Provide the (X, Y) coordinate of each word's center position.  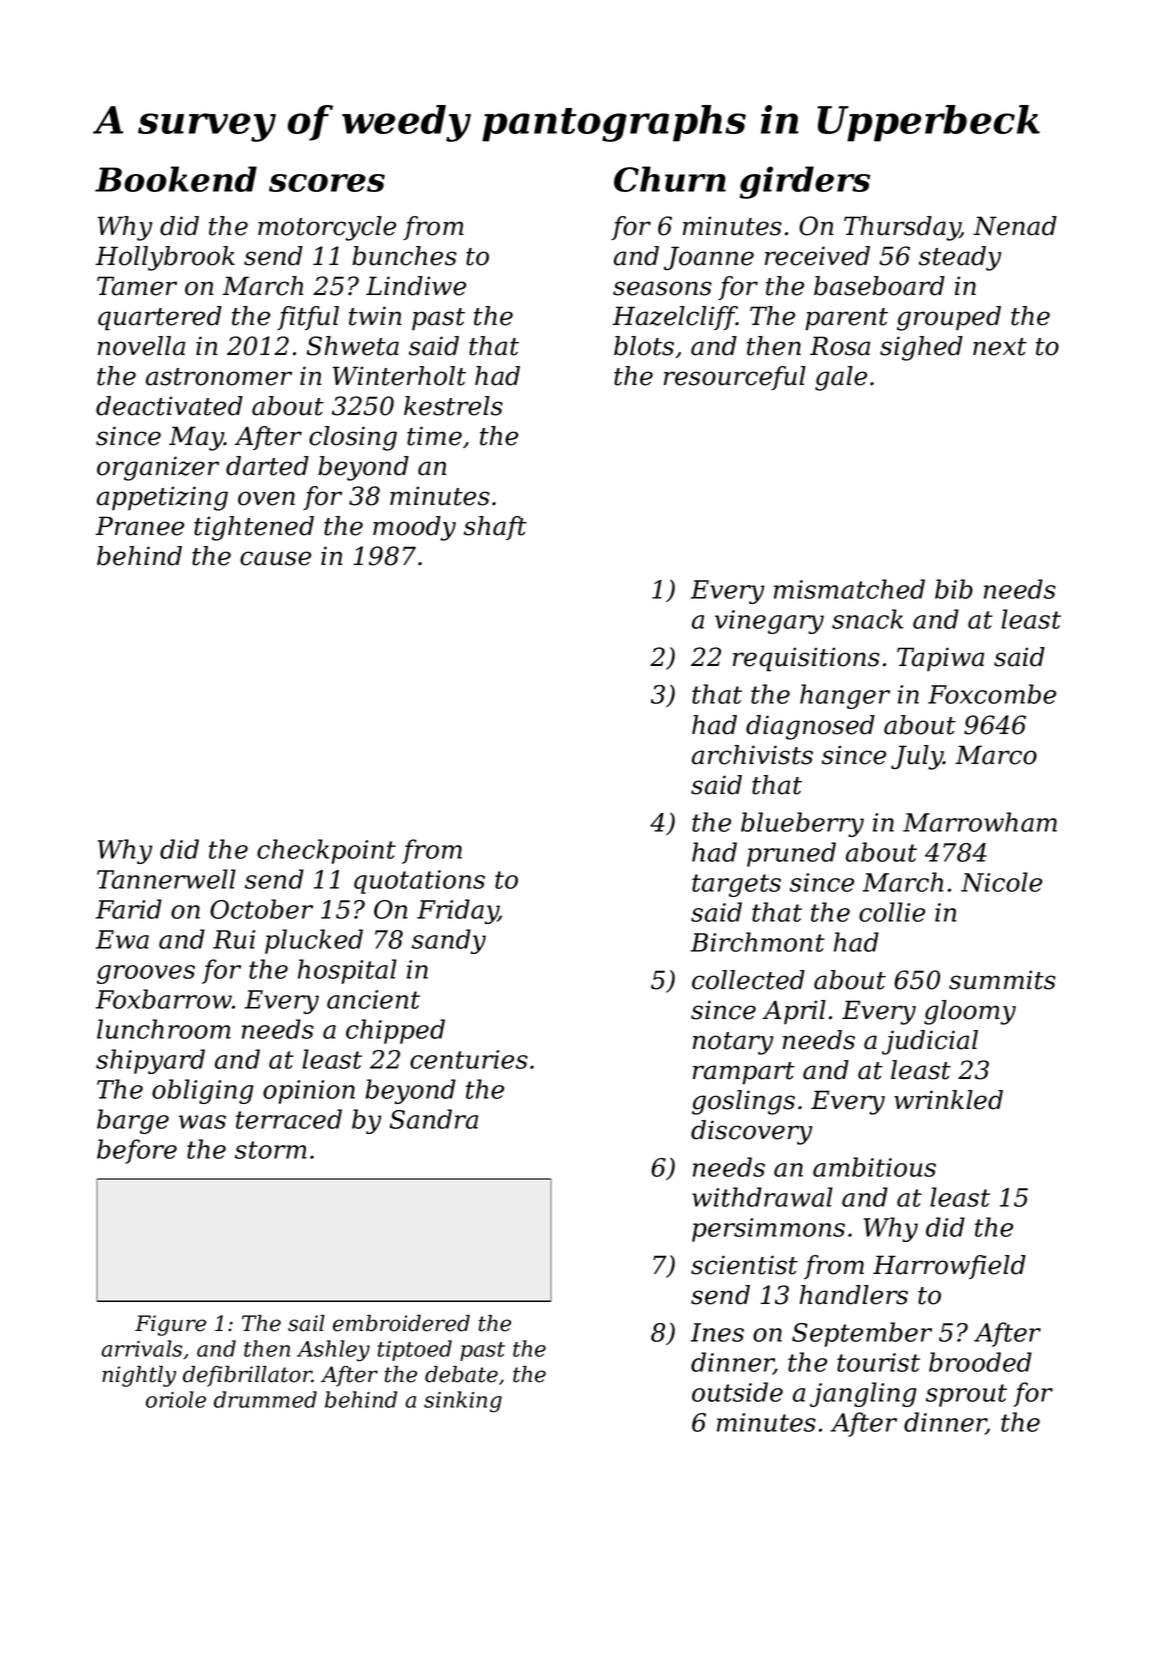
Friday (457, 911)
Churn (670, 179)
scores (327, 183)
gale (841, 378)
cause (275, 558)
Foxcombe (992, 694)
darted (267, 466)
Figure (170, 1325)
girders (805, 182)
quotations (419, 882)
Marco (996, 755)
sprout (966, 1395)
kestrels (453, 406)
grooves (146, 974)
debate (461, 1374)
